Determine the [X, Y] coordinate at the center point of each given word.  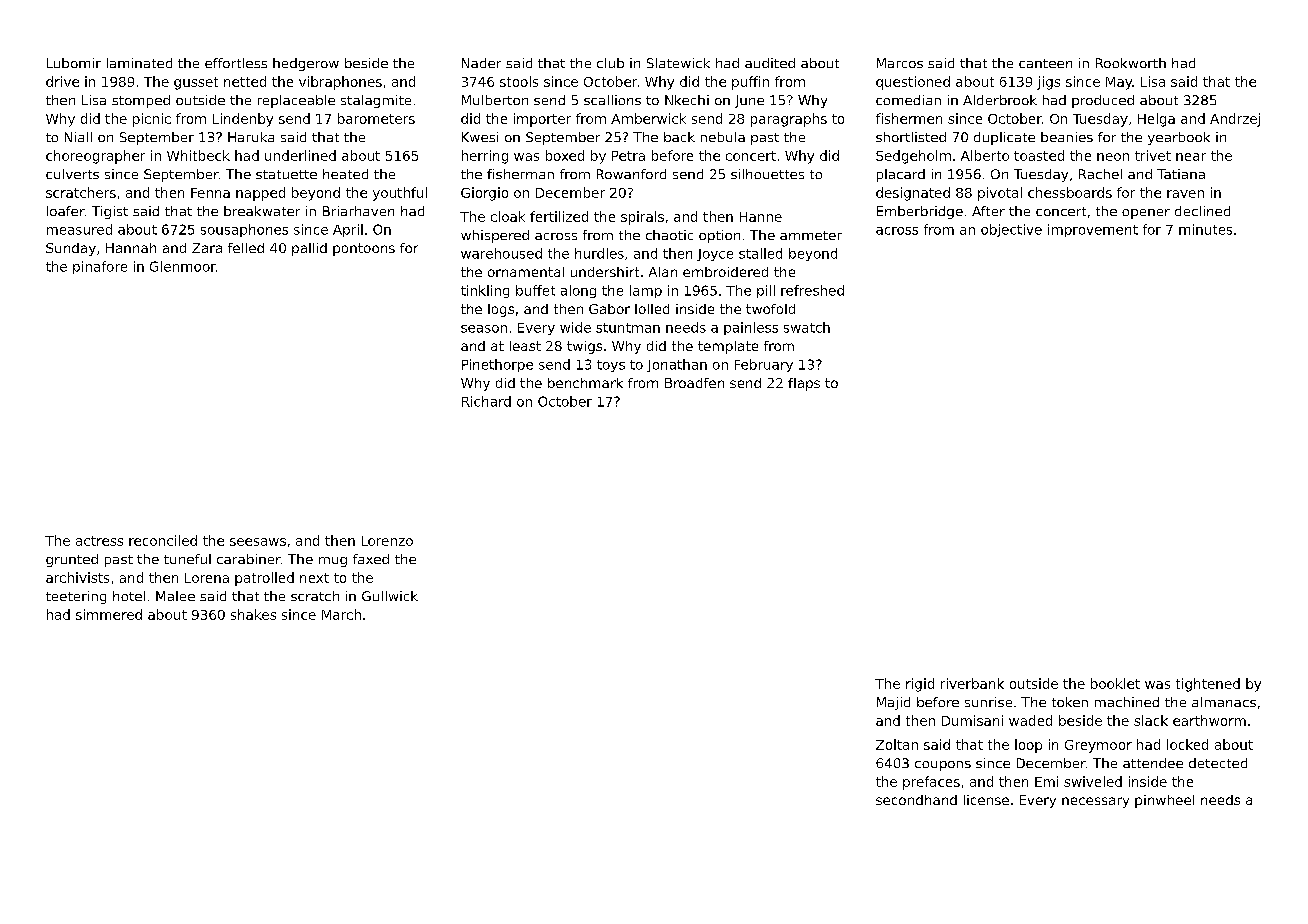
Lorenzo [387, 541]
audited [770, 63]
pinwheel [1164, 801]
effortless [236, 63]
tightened [1208, 685]
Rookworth [1131, 63]
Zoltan [897, 744]
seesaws [258, 542]
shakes [253, 614]
